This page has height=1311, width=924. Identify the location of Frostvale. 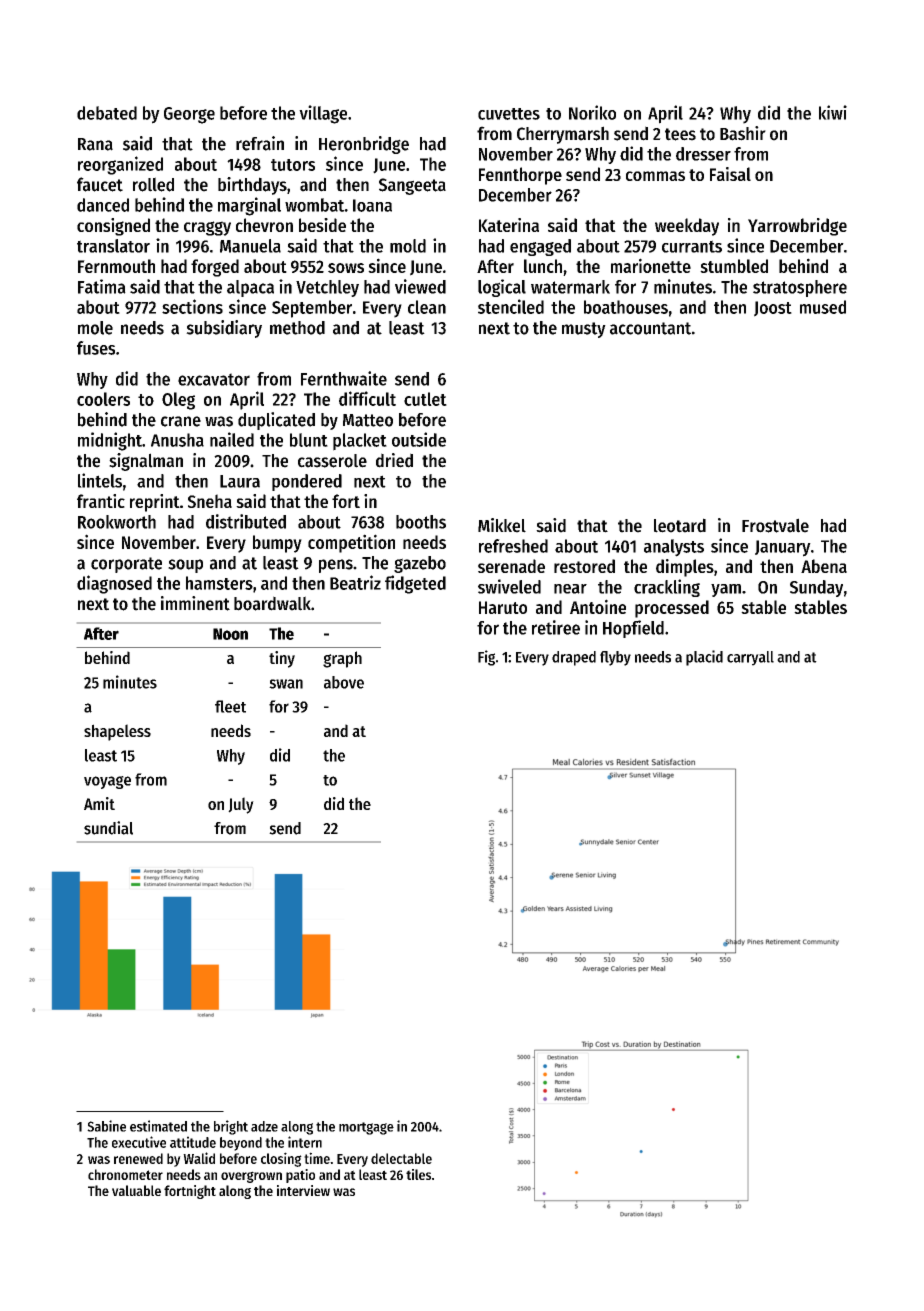
(775, 525).
